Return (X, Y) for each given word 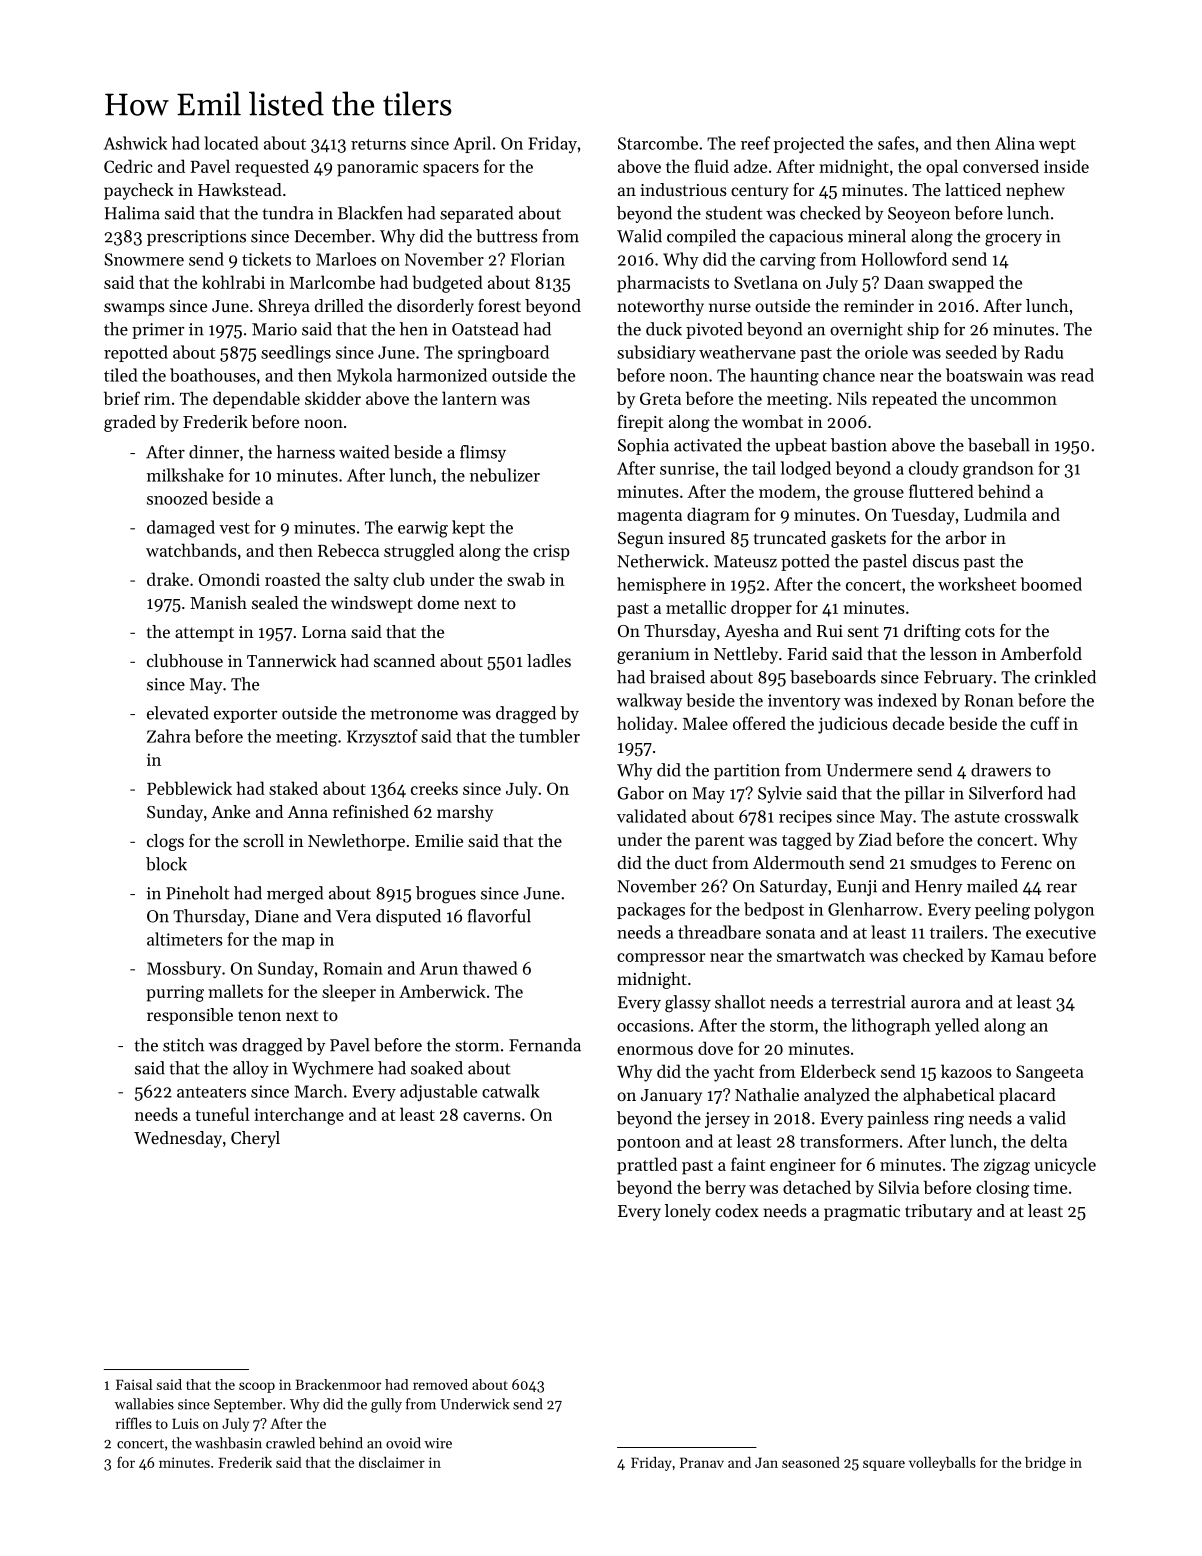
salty (371, 581)
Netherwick (660, 561)
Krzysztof (382, 737)
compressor (661, 959)
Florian (538, 259)
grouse (879, 495)
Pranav (702, 1462)
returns (378, 144)
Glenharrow (873, 909)
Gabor (640, 793)
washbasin (228, 1443)
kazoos (966, 1071)
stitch (183, 1045)
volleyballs (942, 1464)
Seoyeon (919, 215)
